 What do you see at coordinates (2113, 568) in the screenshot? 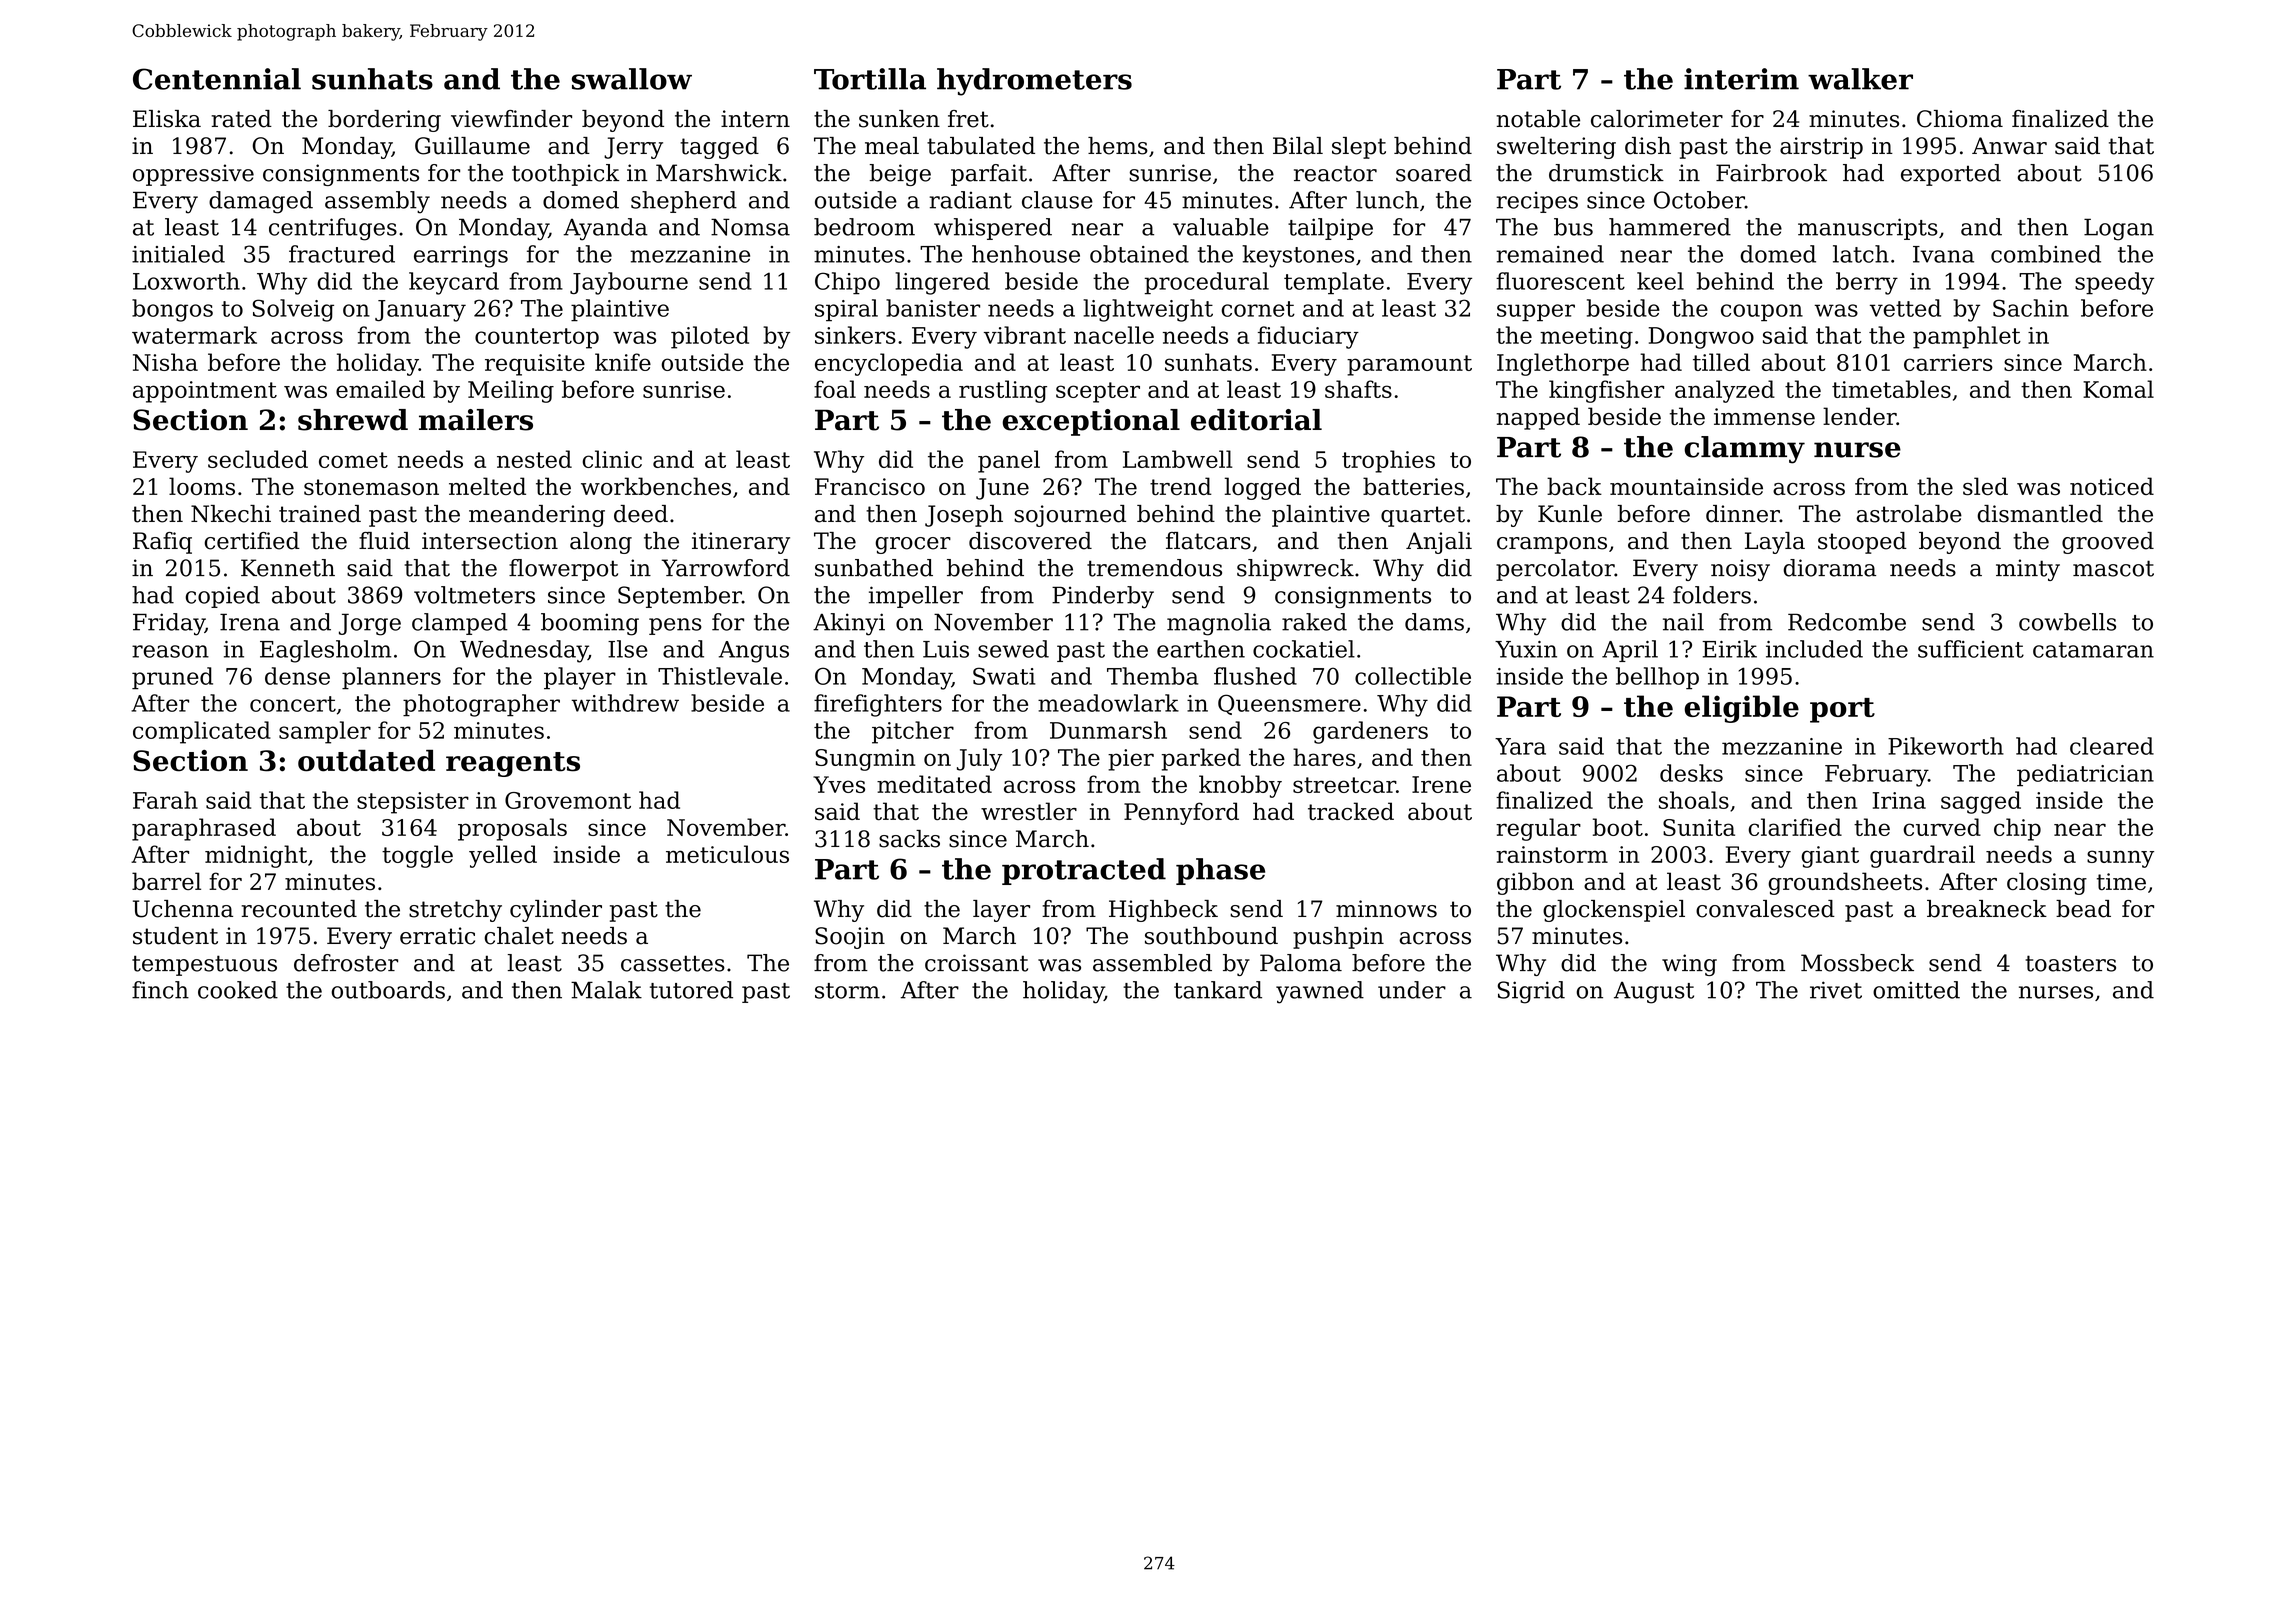
I see `mascot` at bounding box center [2113, 568].
